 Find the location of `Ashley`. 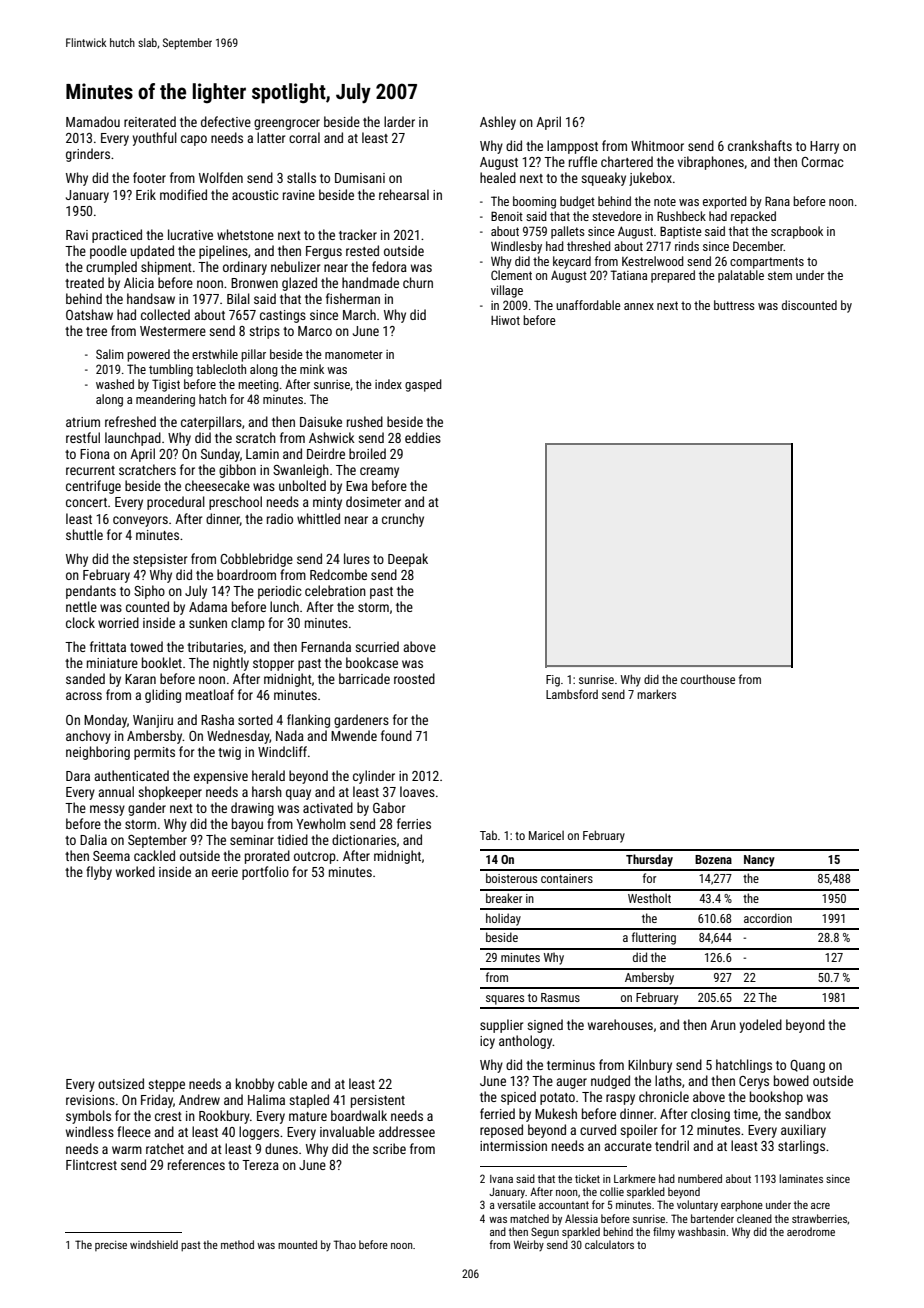

Ashley is located at coordinates (498, 123).
